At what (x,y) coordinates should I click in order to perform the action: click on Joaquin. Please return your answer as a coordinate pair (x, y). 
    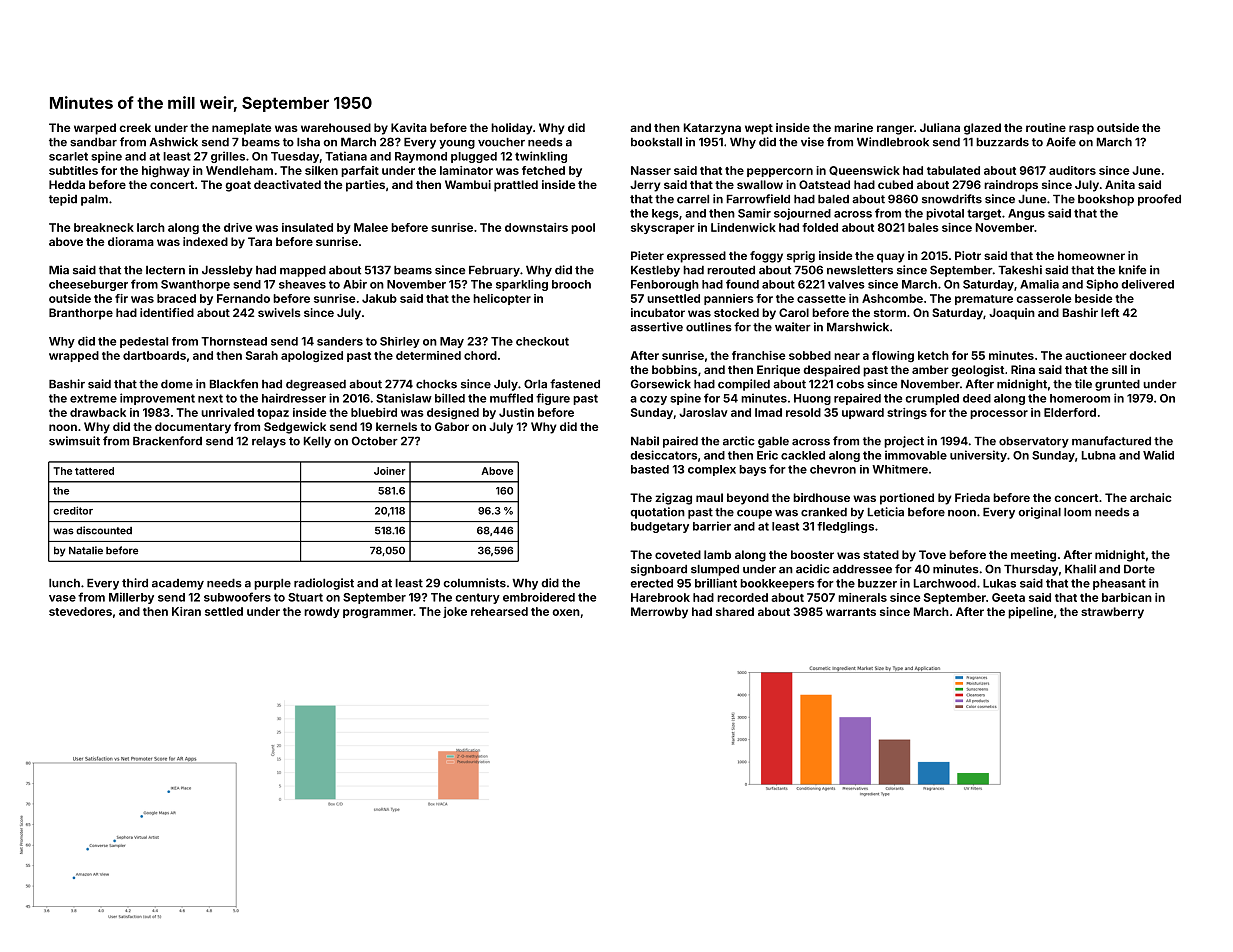
    Looking at the image, I should click on (1012, 314).
